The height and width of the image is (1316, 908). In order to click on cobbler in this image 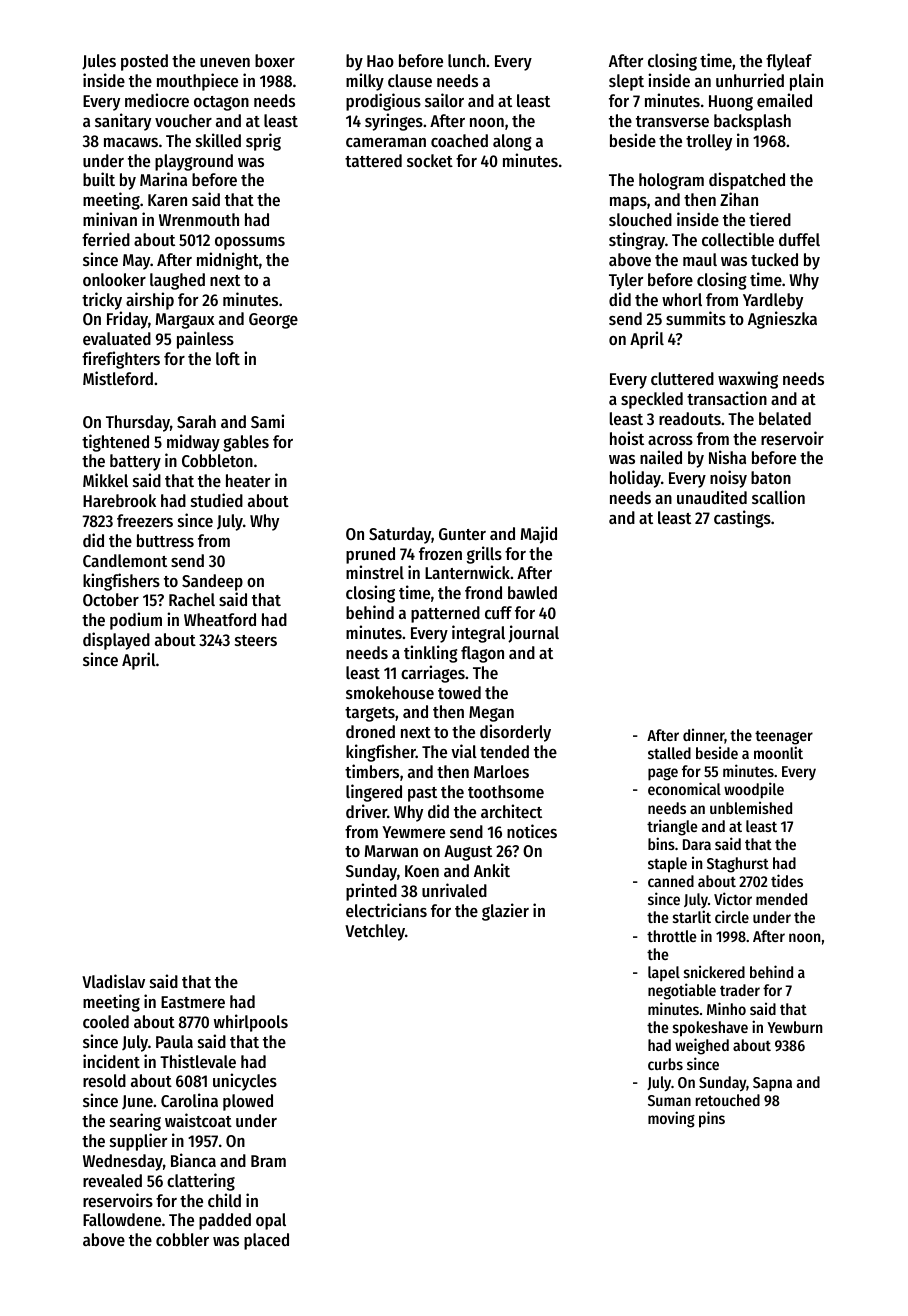, I will do `click(182, 1239)`.
